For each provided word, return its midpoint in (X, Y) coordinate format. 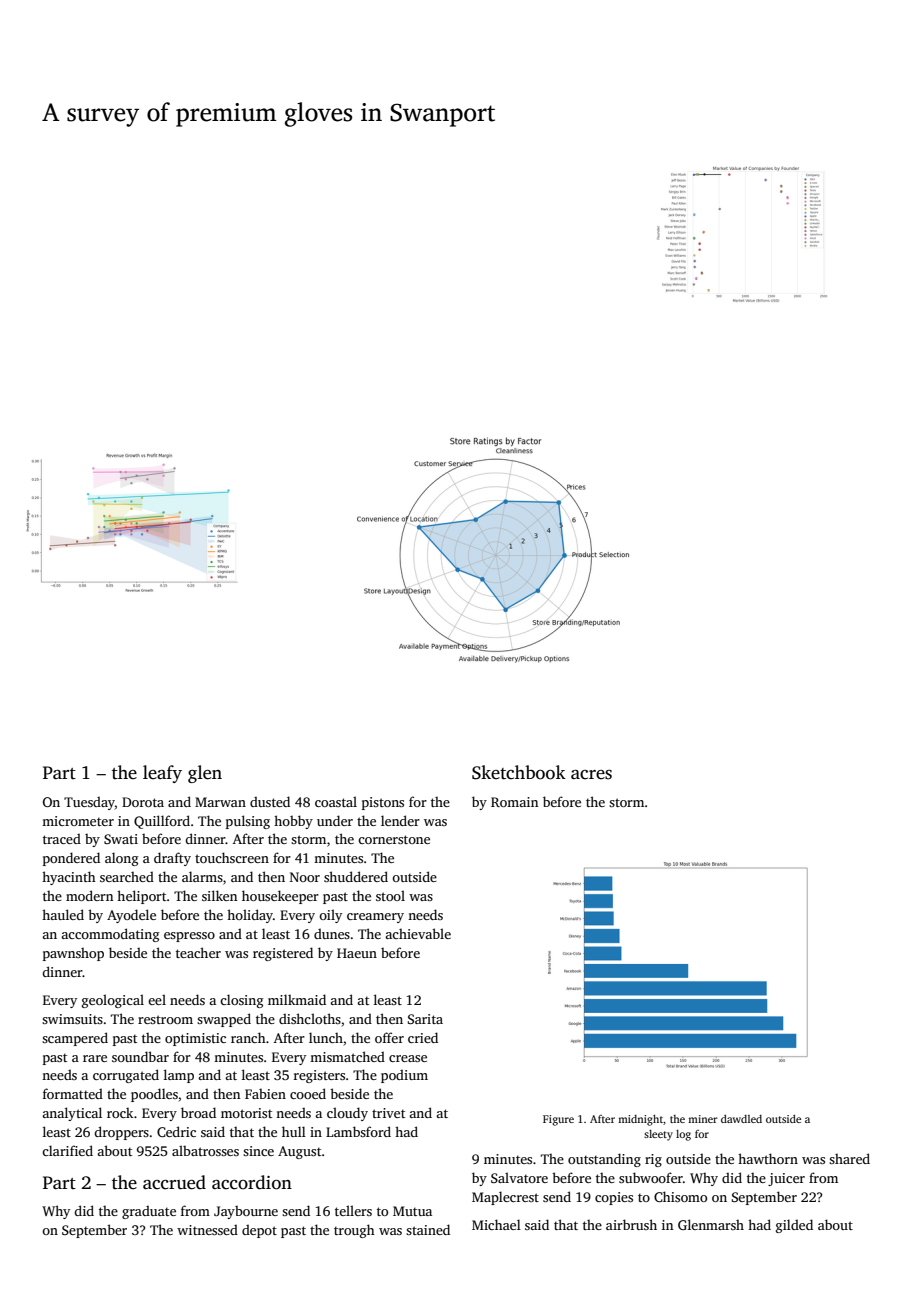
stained (428, 1229)
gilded (794, 1226)
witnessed (207, 1229)
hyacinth (69, 878)
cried (423, 1037)
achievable (418, 933)
